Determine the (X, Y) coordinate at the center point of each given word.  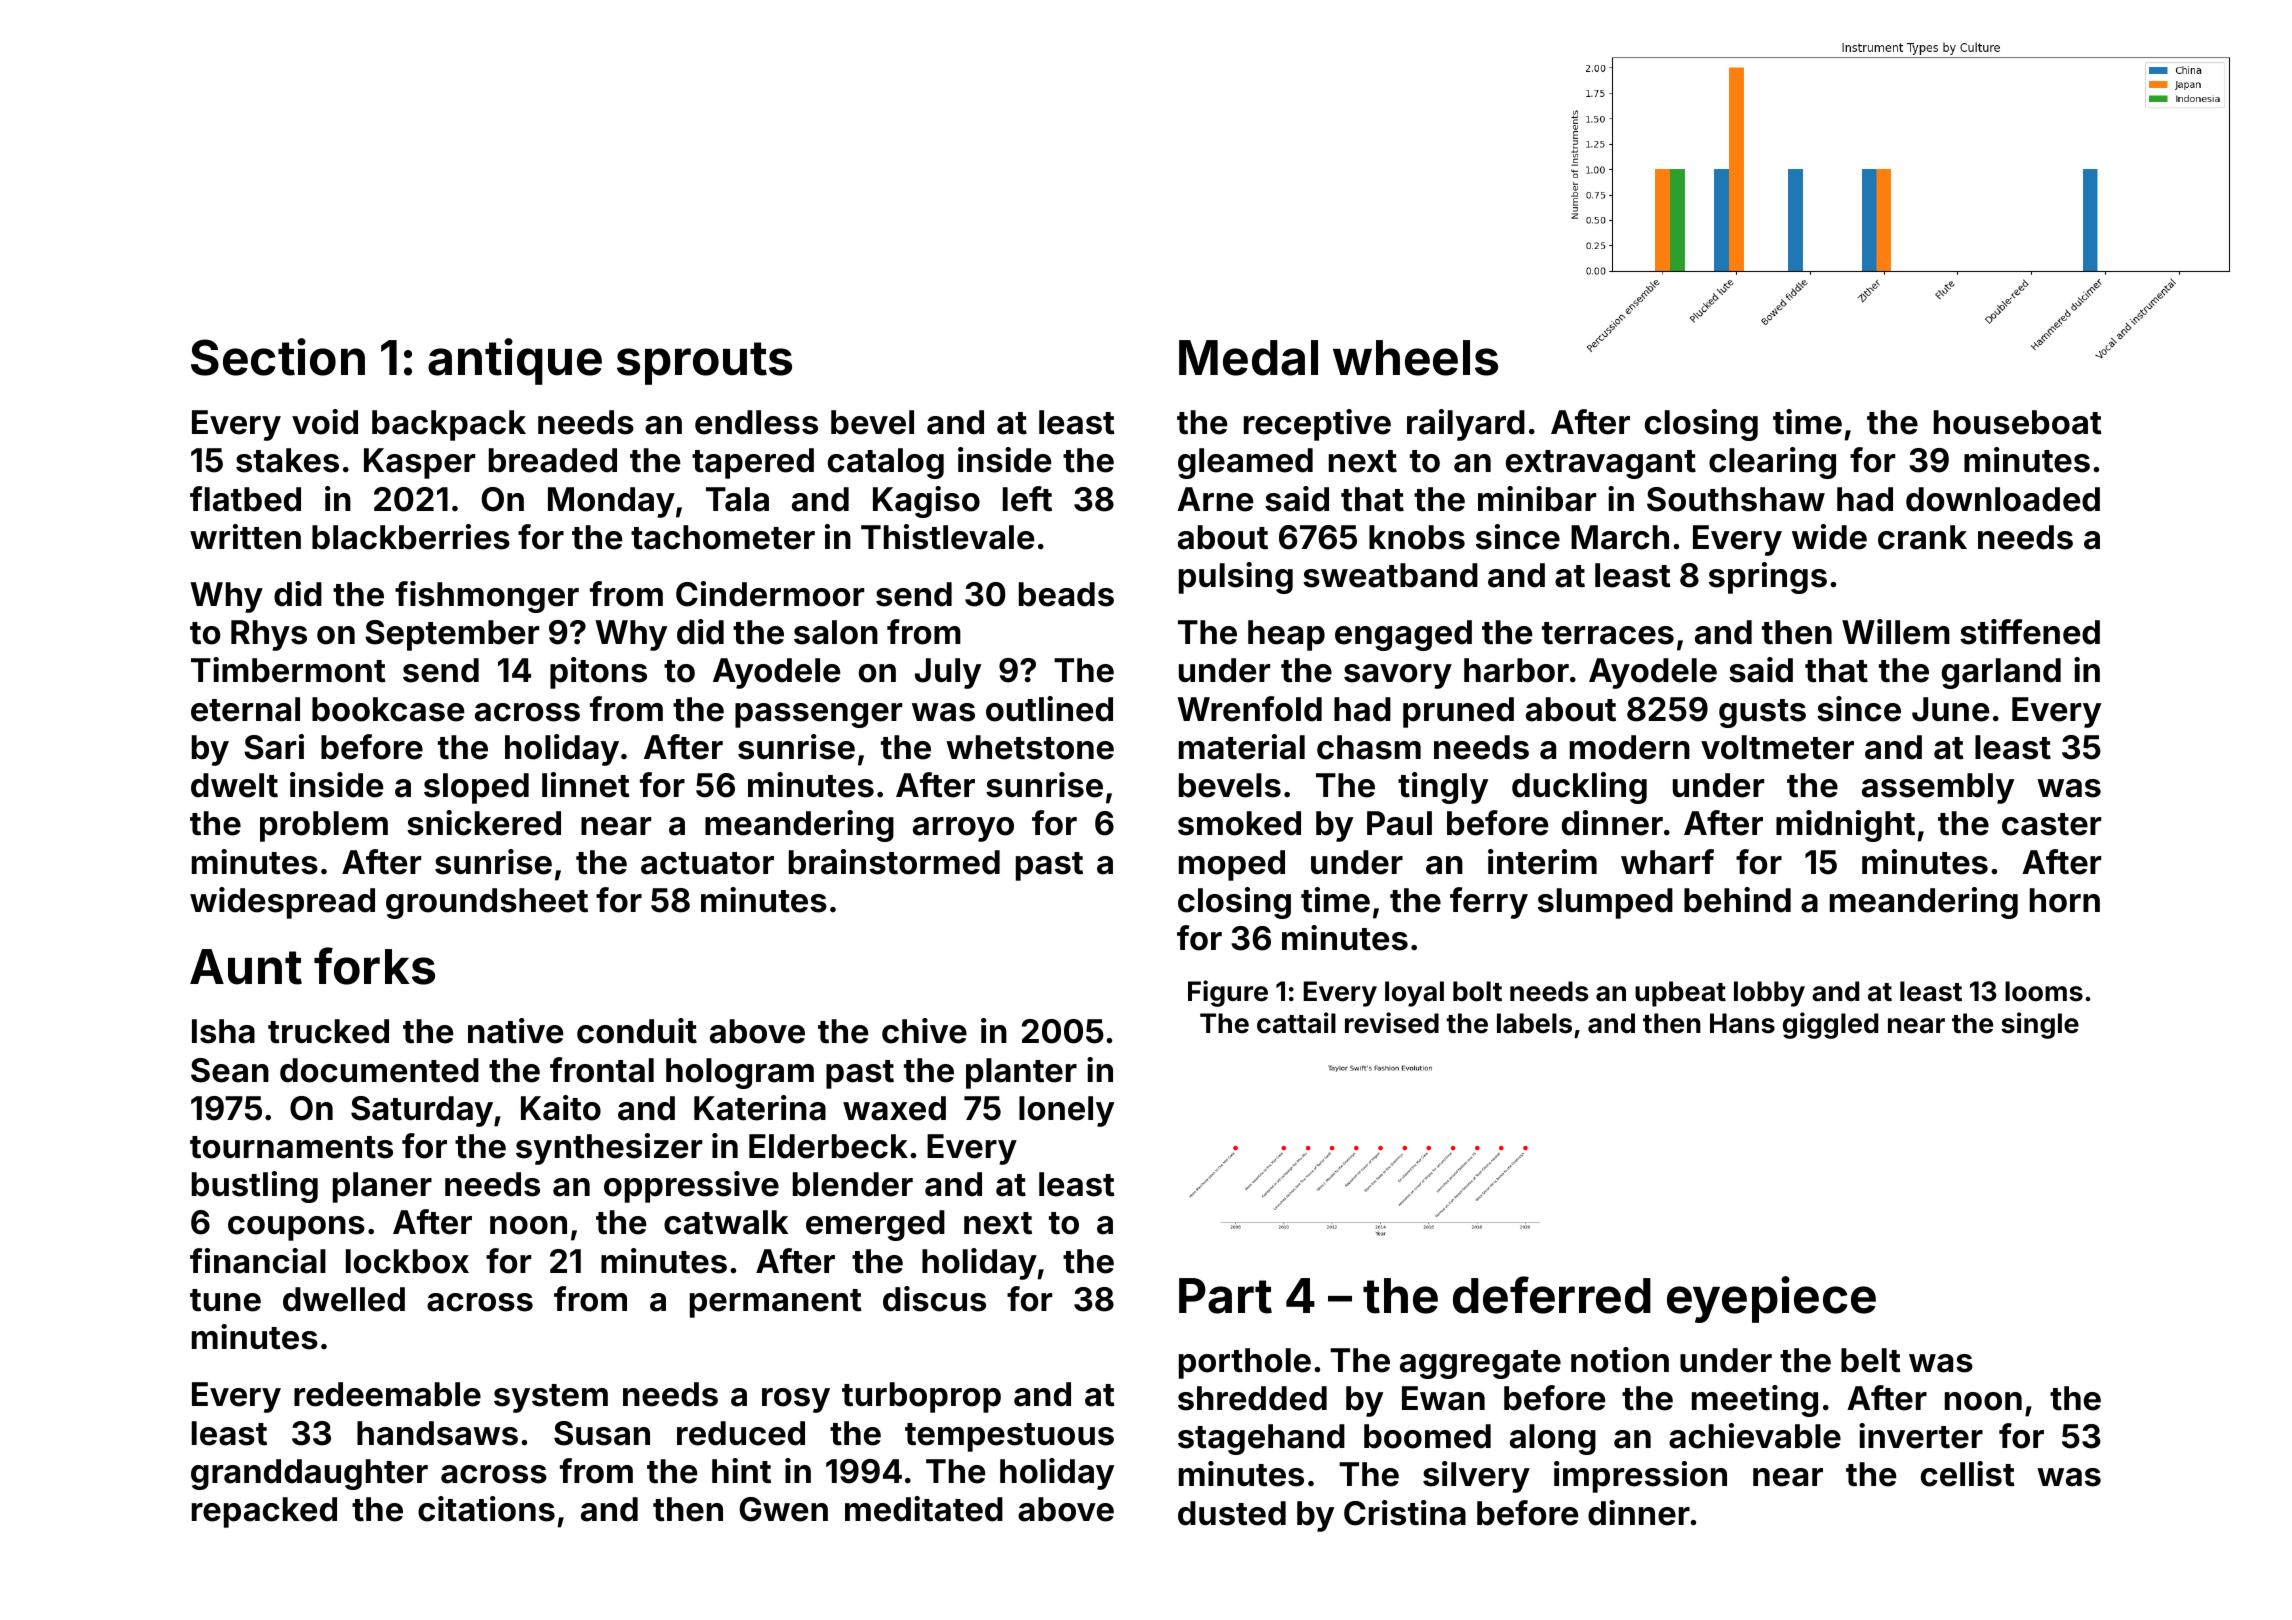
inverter (1921, 1436)
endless (756, 422)
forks (374, 966)
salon (836, 632)
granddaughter (309, 1474)
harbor (1516, 670)
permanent (776, 1303)
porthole (1245, 1363)
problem (324, 826)
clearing (1772, 463)
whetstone (1030, 747)
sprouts (704, 363)
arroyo (963, 829)
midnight (1845, 826)
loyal (1414, 994)
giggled (1830, 1025)
